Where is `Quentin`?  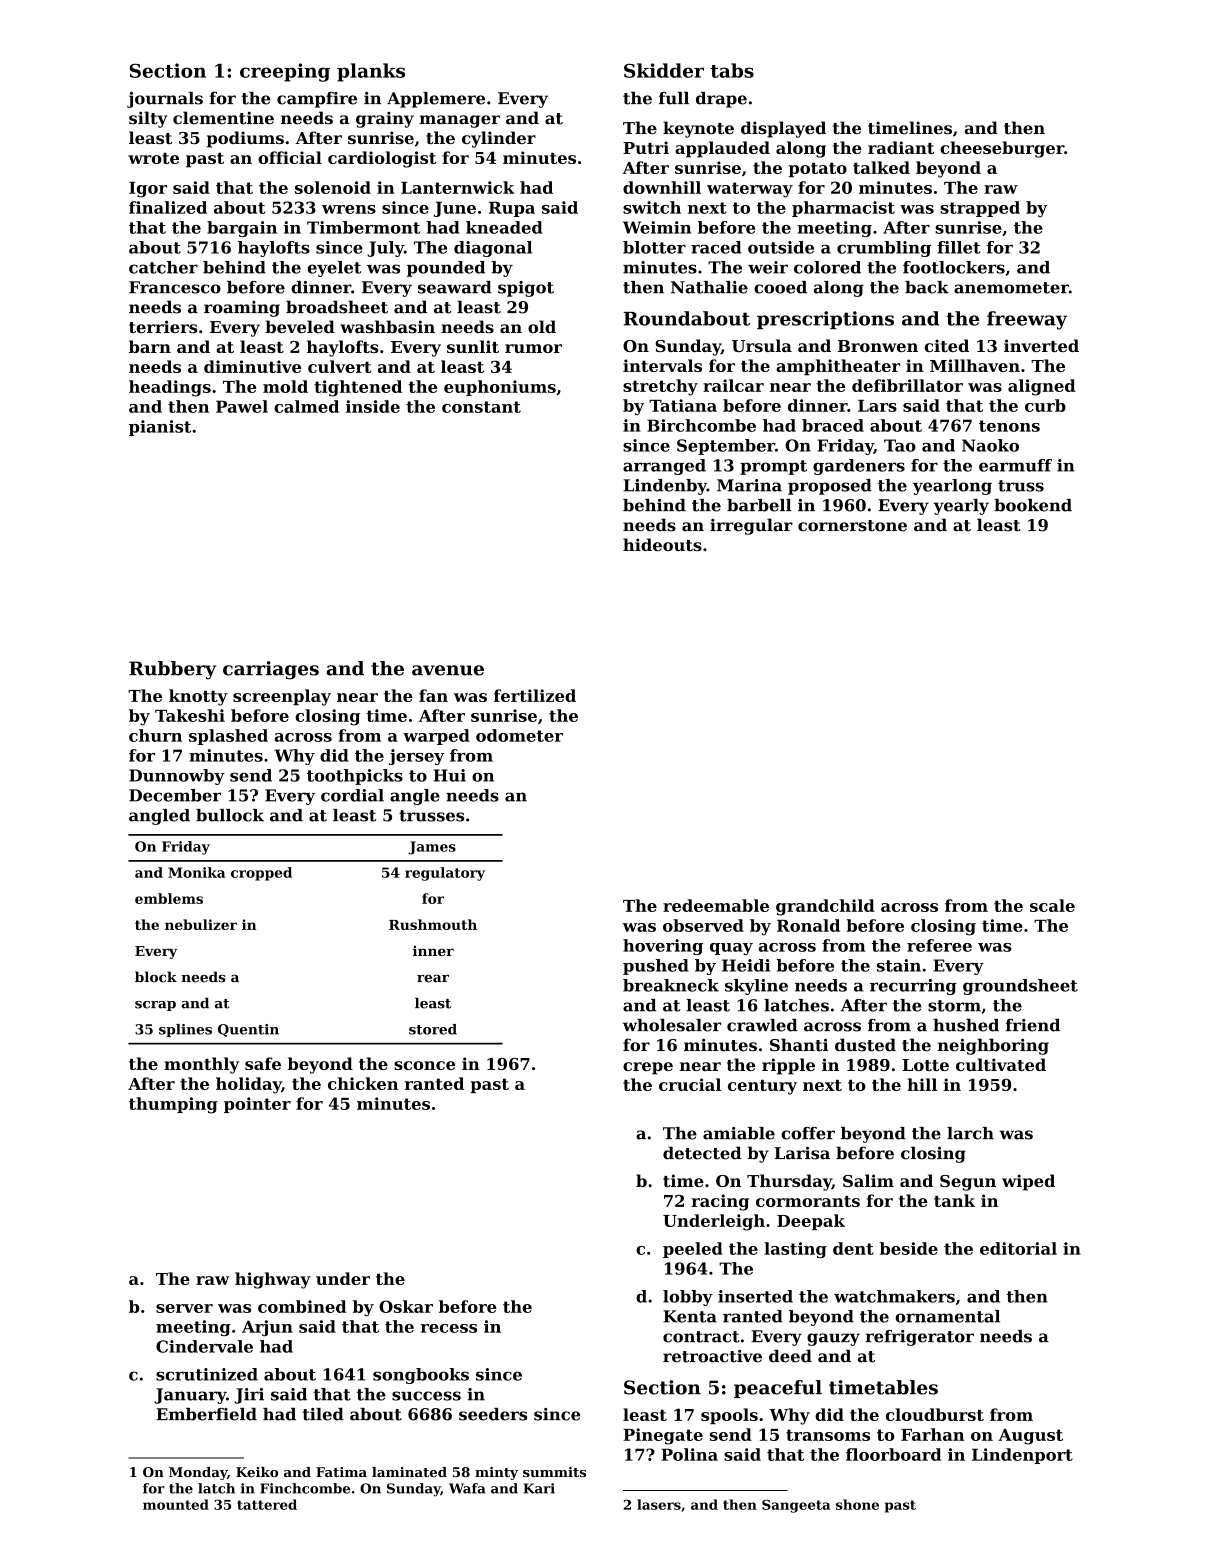
Quentin is located at coordinates (248, 1030).
